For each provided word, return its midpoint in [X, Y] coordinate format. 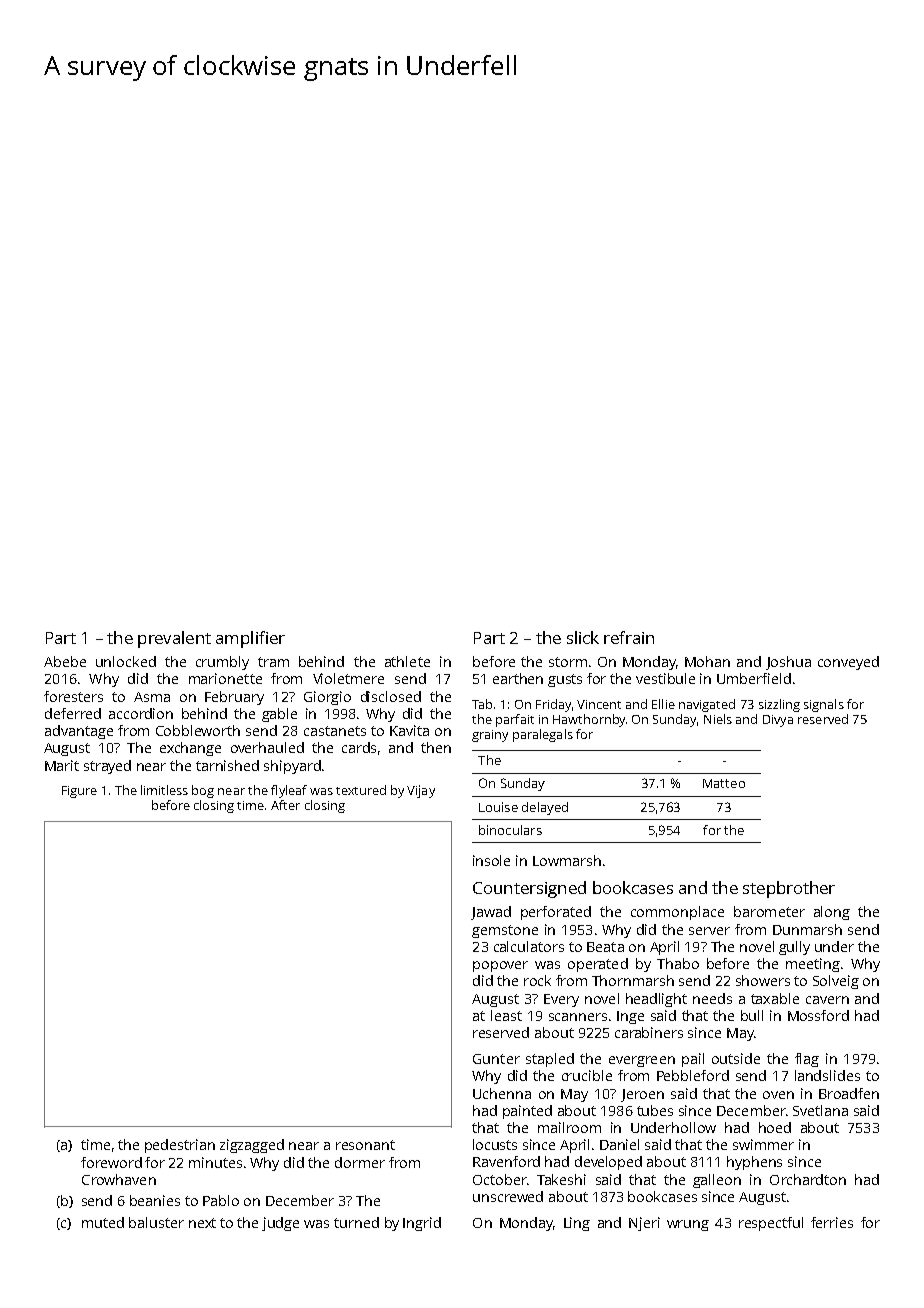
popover [500, 966]
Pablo [221, 1200]
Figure [79, 792]
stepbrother [789, 889]
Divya [778, 721]
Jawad [491, 913]
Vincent [599, 704]
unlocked [126, 661]
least [506, 1015]
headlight [656, 1000]
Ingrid [422, 1224]
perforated [556, 913]
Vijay [421, 791]
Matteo [724, 783]
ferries [832, 1222]
